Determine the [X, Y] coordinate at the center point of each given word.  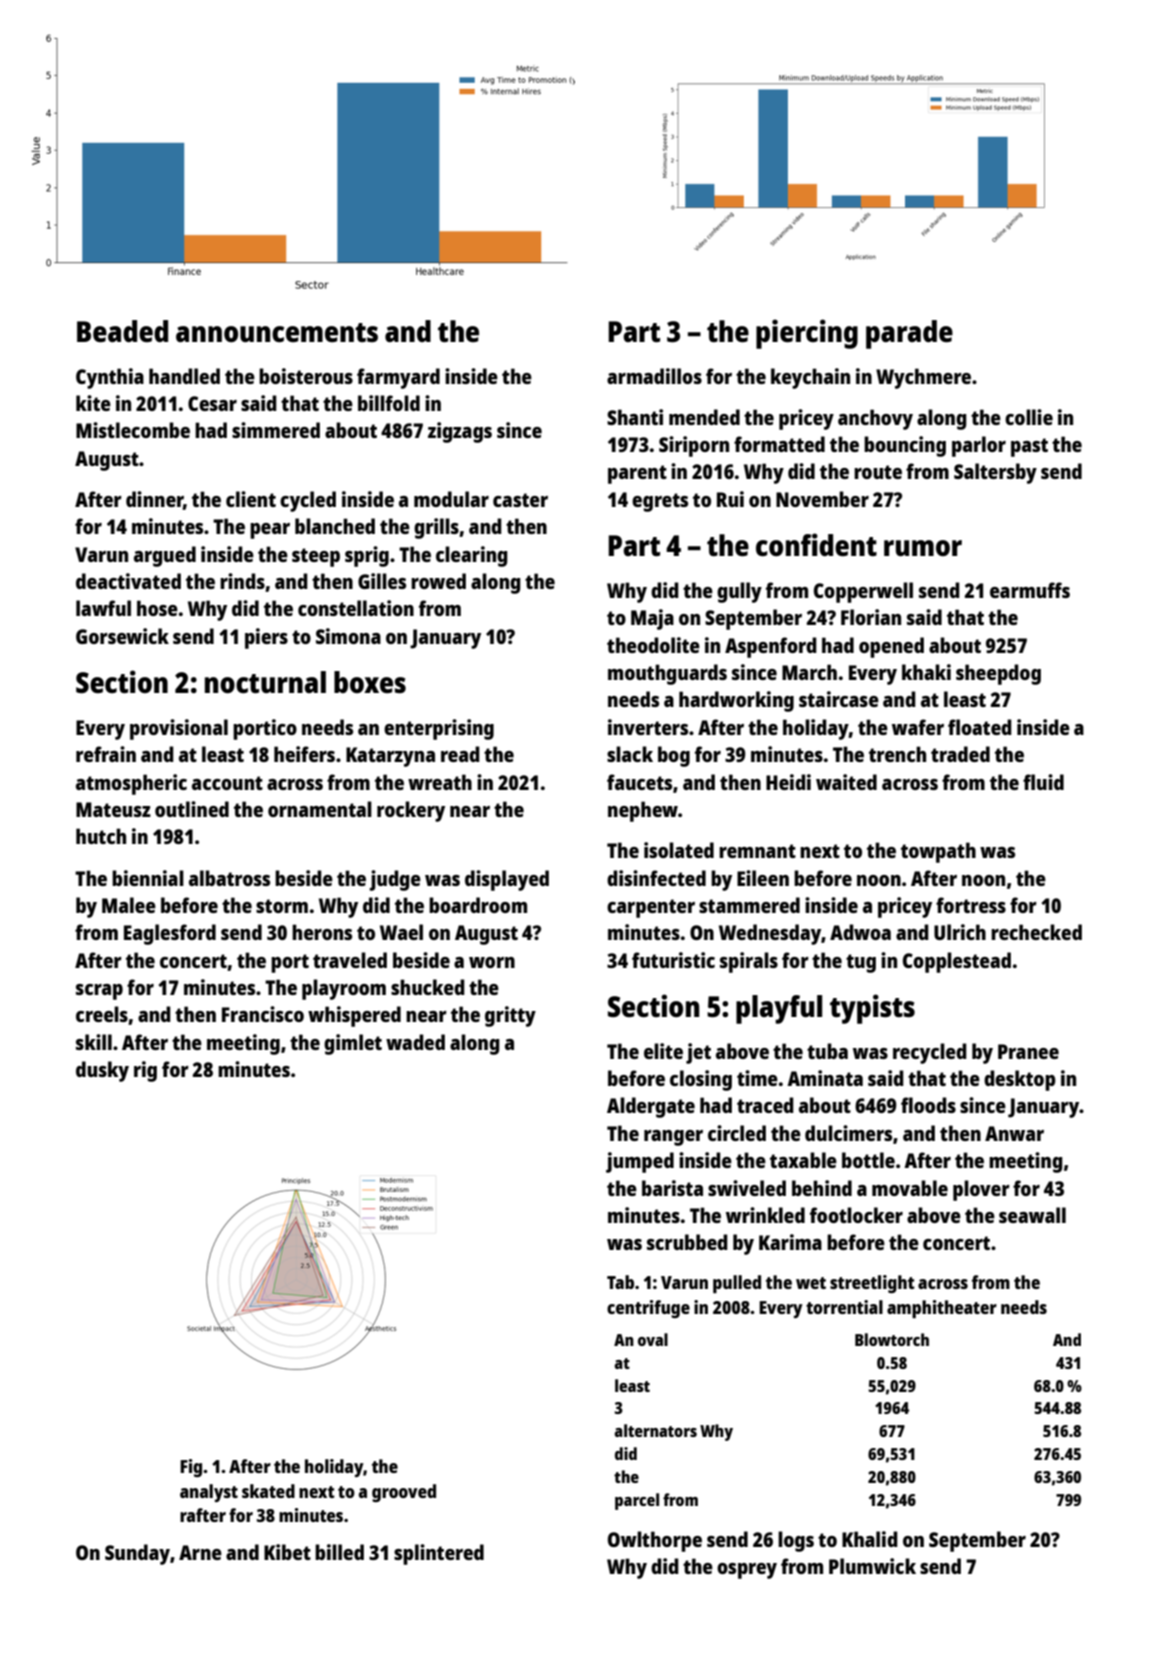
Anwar [1014, 1133]
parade [909, 334]
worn [492, 962]
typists [872, 1009]
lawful [103, 608]
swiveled [747, 1188]
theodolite [653, 645]
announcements [277, 332]
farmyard [398, 378]
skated [268, 1491]
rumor [923, 548]
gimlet [353, 1044]
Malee [129, 905]
